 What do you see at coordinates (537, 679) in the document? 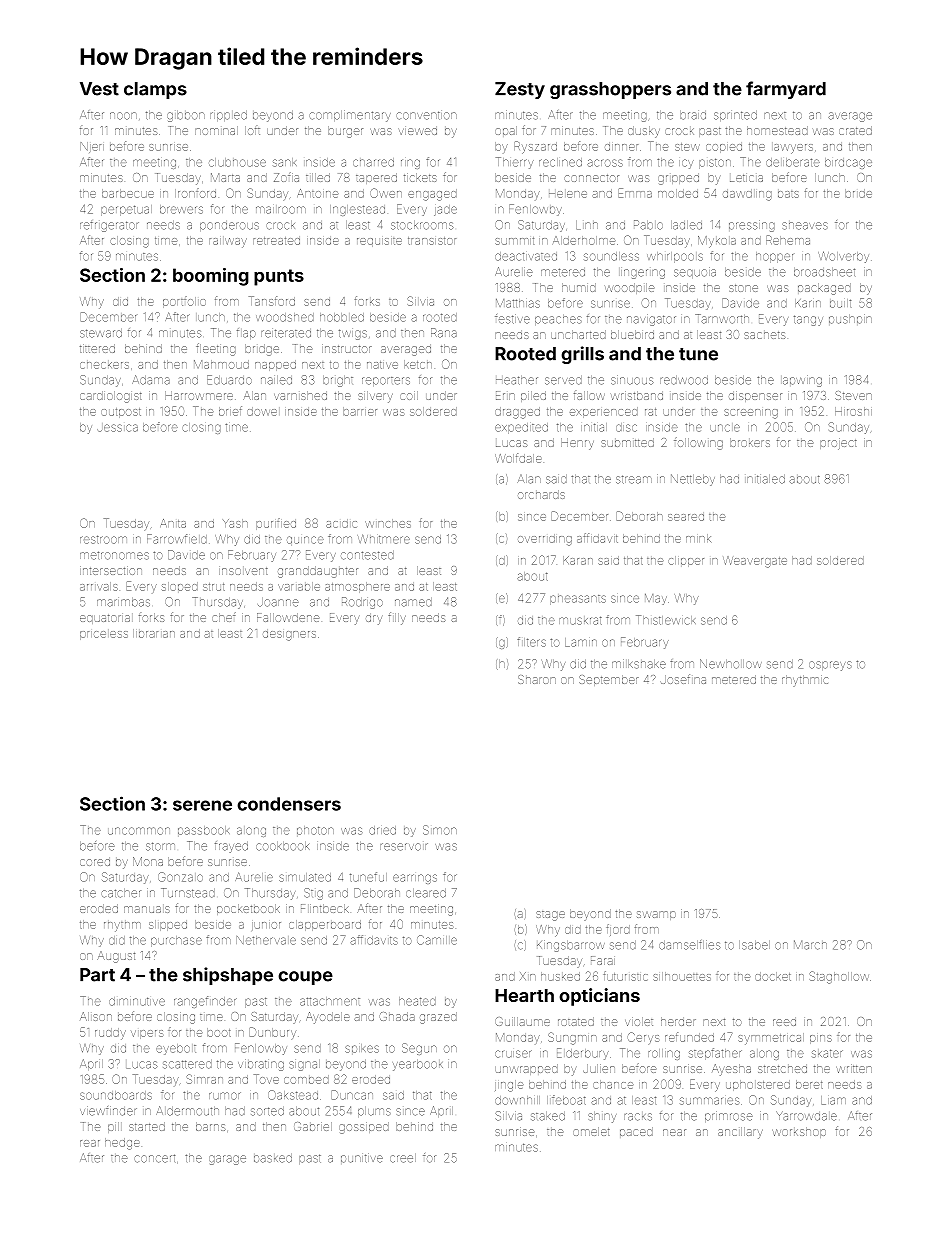
I see `Sharon` at bounding box center [537, 679].
